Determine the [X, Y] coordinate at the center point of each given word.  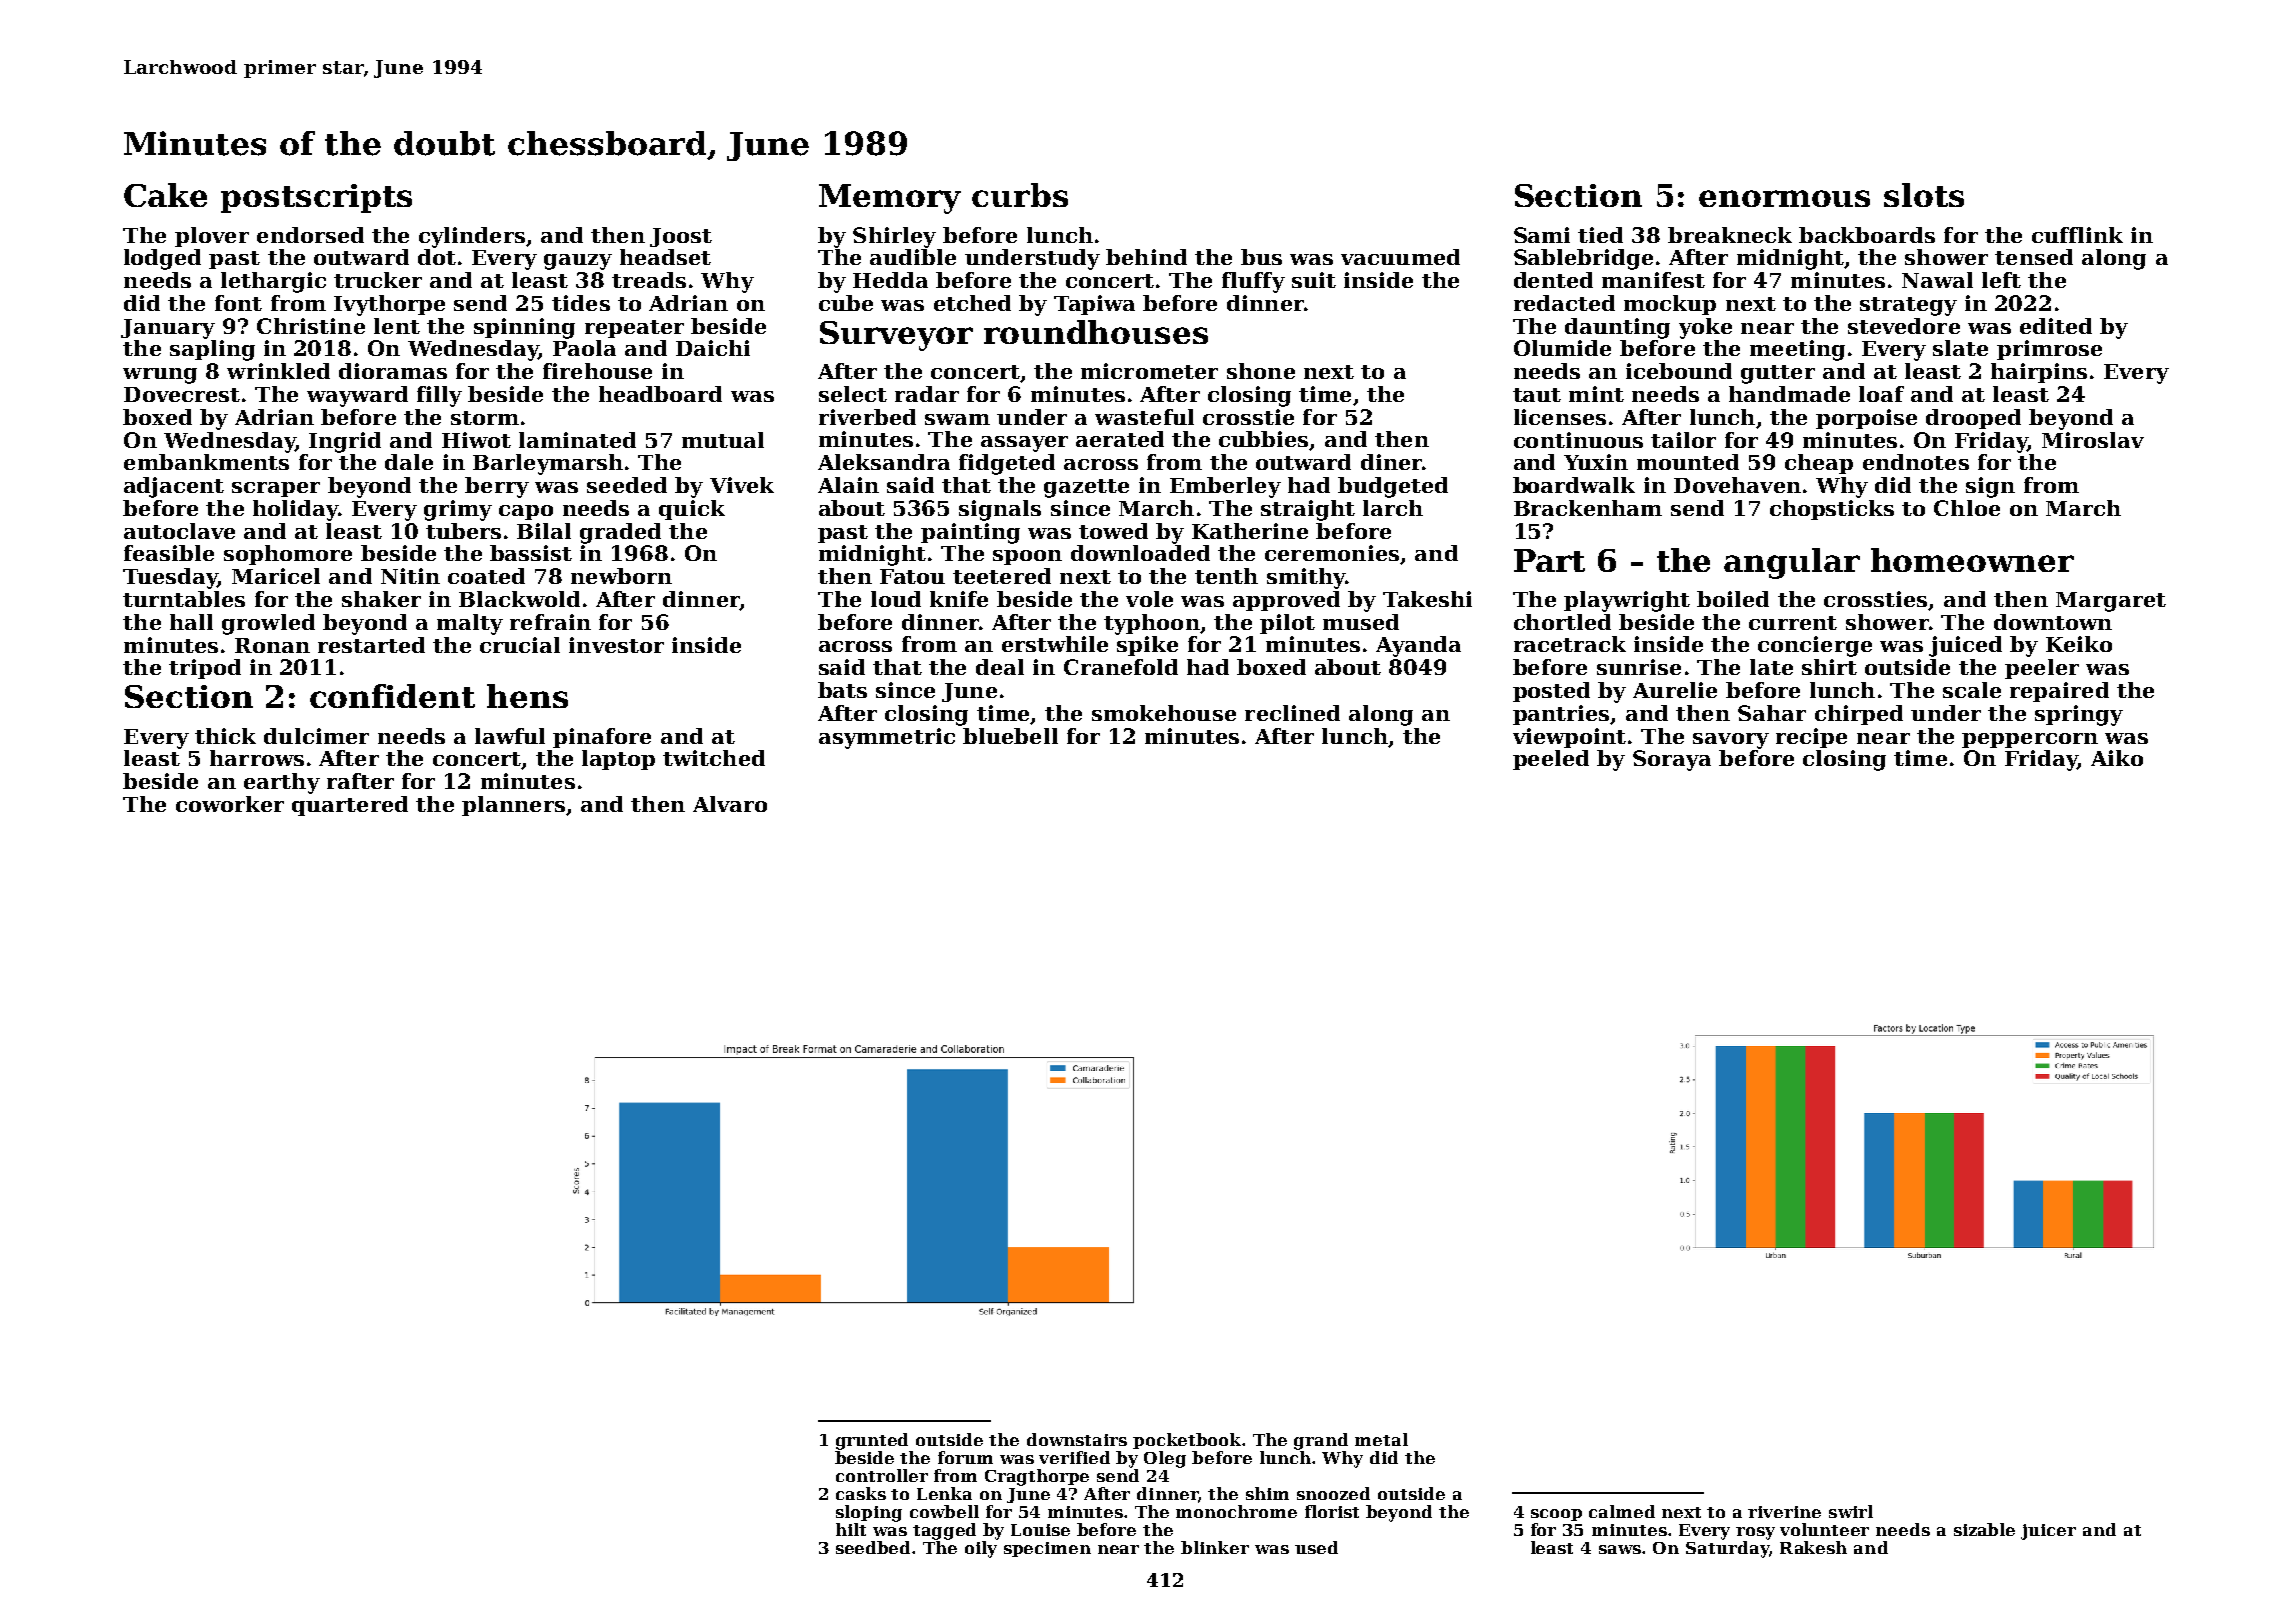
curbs [1020, 195]
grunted [872, 1441]
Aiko [2117, 758]
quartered [350, 806]
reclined [1292, 713]
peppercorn [2030, 740]
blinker [1215, 1547]
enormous [1784, 198]
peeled [1551, 760]
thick [225, 736]
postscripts [316, 198]
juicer [2048, 1532]
